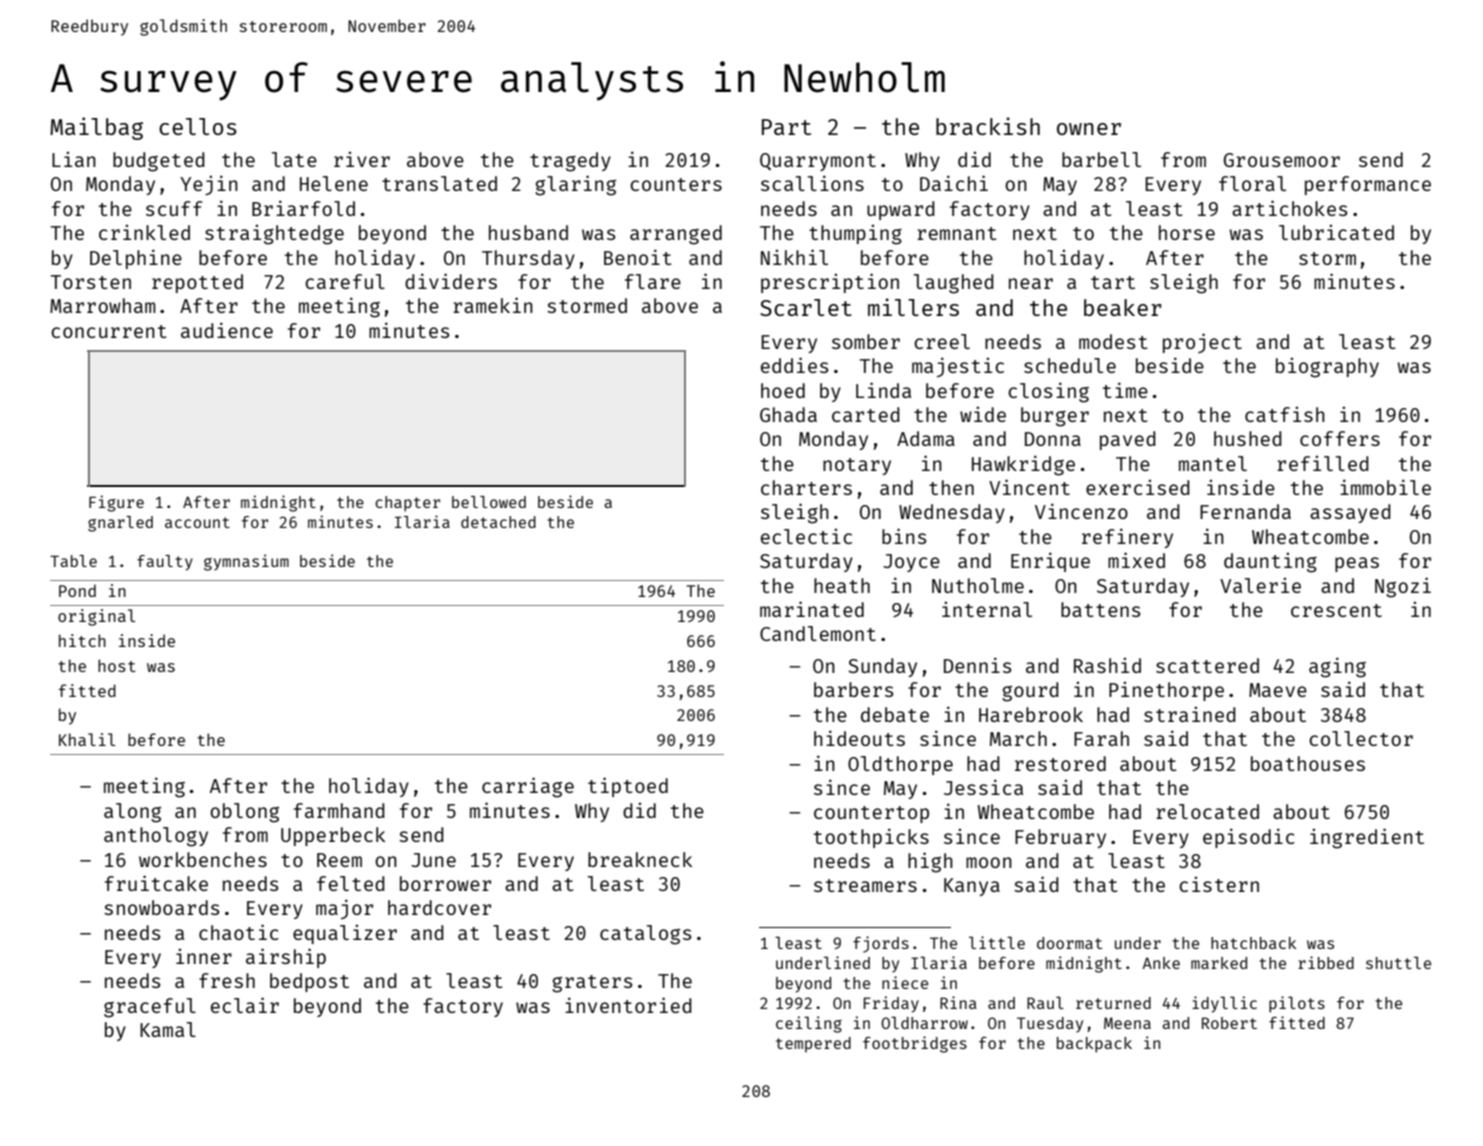 Image resolution: width=1483 pixels, height=1146 pixels. I want to click on Fernanda, so click(1245, 511).
